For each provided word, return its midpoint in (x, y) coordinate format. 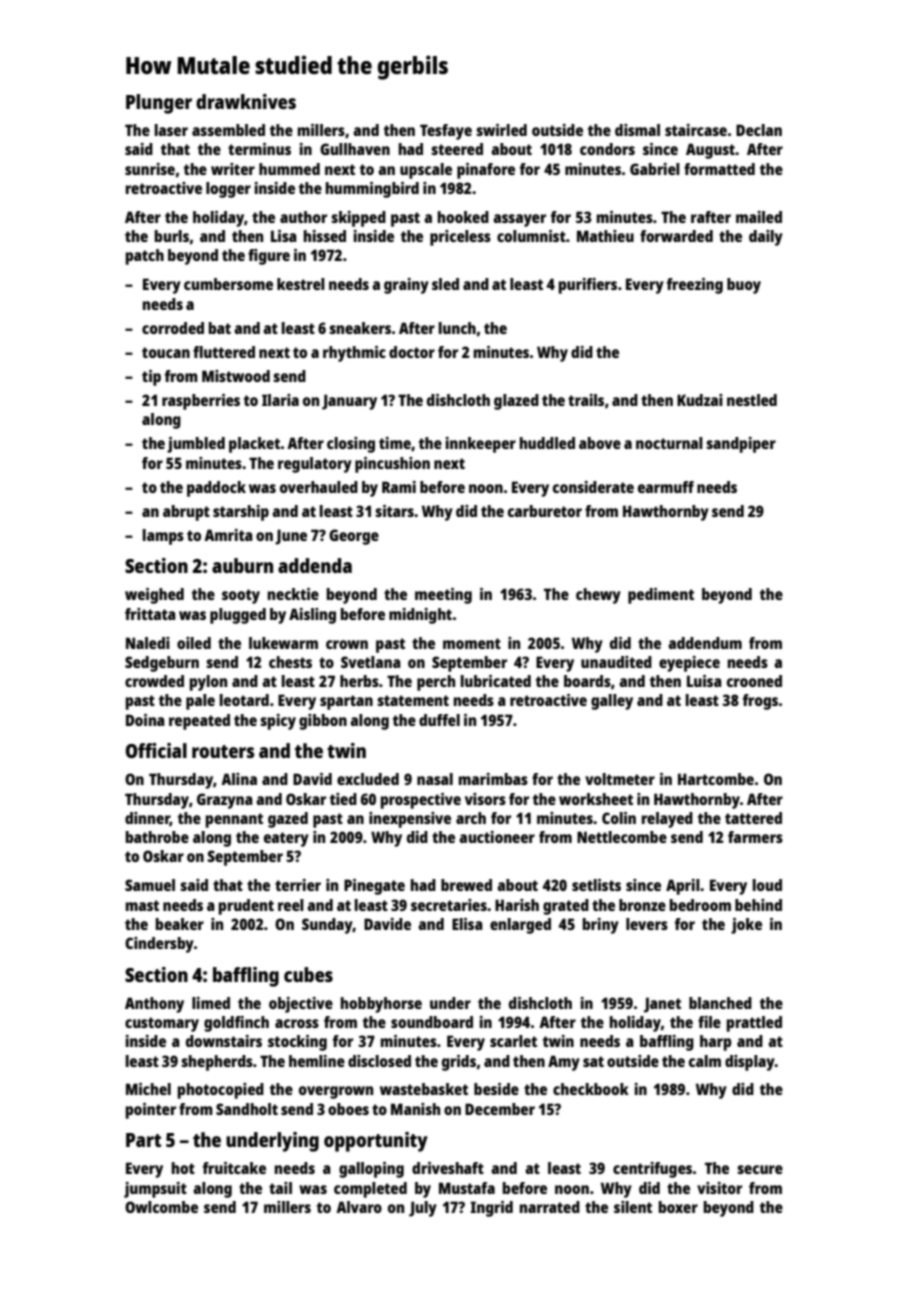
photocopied (221, 1091)
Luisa (704, 681)
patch (145, 257)
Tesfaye (446, 132)
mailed (759, 217)
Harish (517, 905)
